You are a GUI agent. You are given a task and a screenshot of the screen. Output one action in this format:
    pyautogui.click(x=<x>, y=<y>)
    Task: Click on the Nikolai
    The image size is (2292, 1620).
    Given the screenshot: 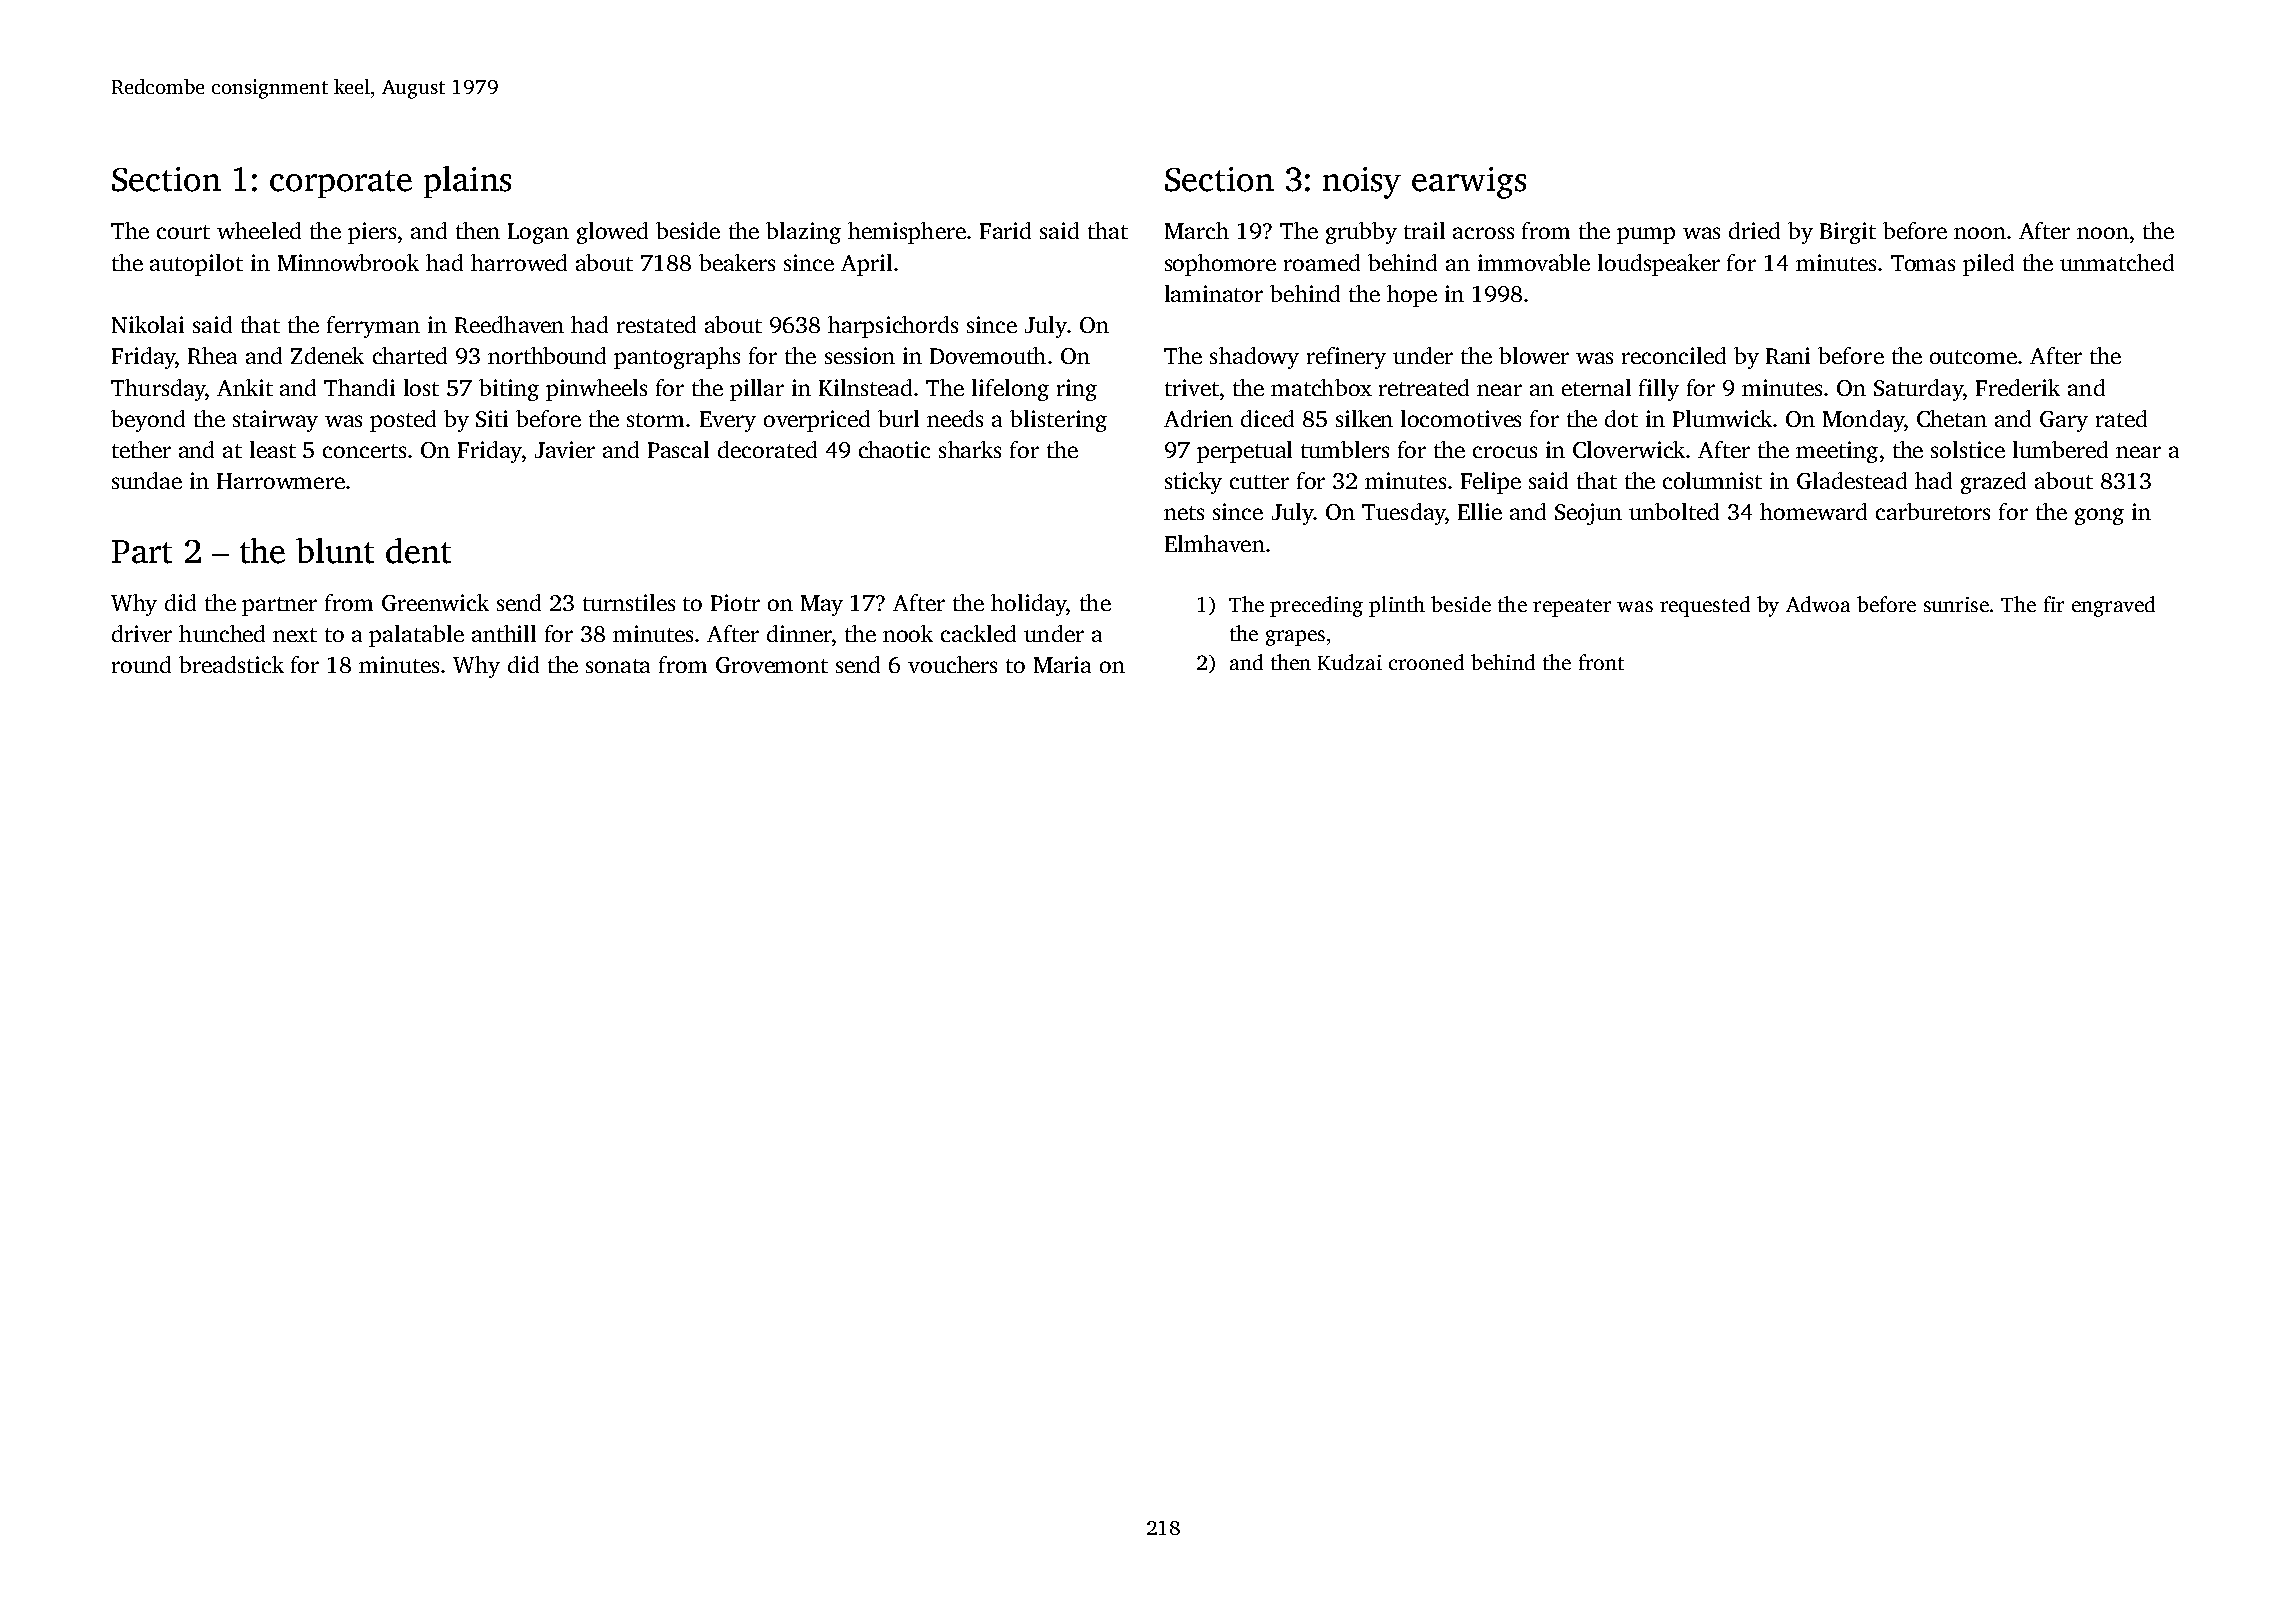 What is the action you would take?
    pyautogui.click(x=148, y=324)
